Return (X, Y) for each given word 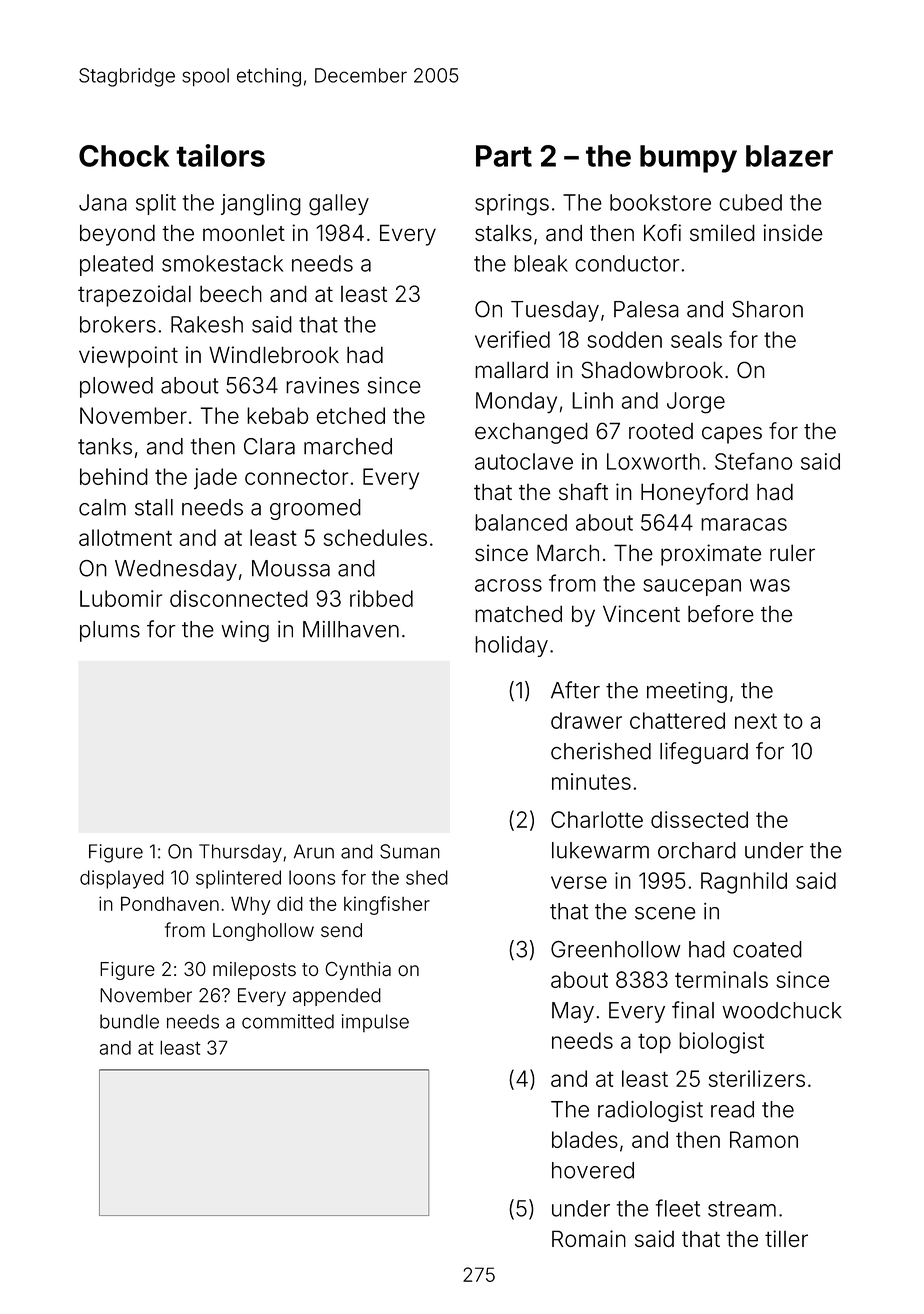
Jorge (696, 403)
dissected (699, 819)
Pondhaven (170, 903)
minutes (591, 781)
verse (579, 882)
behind (114, 476)
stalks (503, 233)
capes (732, 435)
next (756, 721)
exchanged (531, 433)
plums (110, 631)
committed (288, 1021)
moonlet (244, 232)
